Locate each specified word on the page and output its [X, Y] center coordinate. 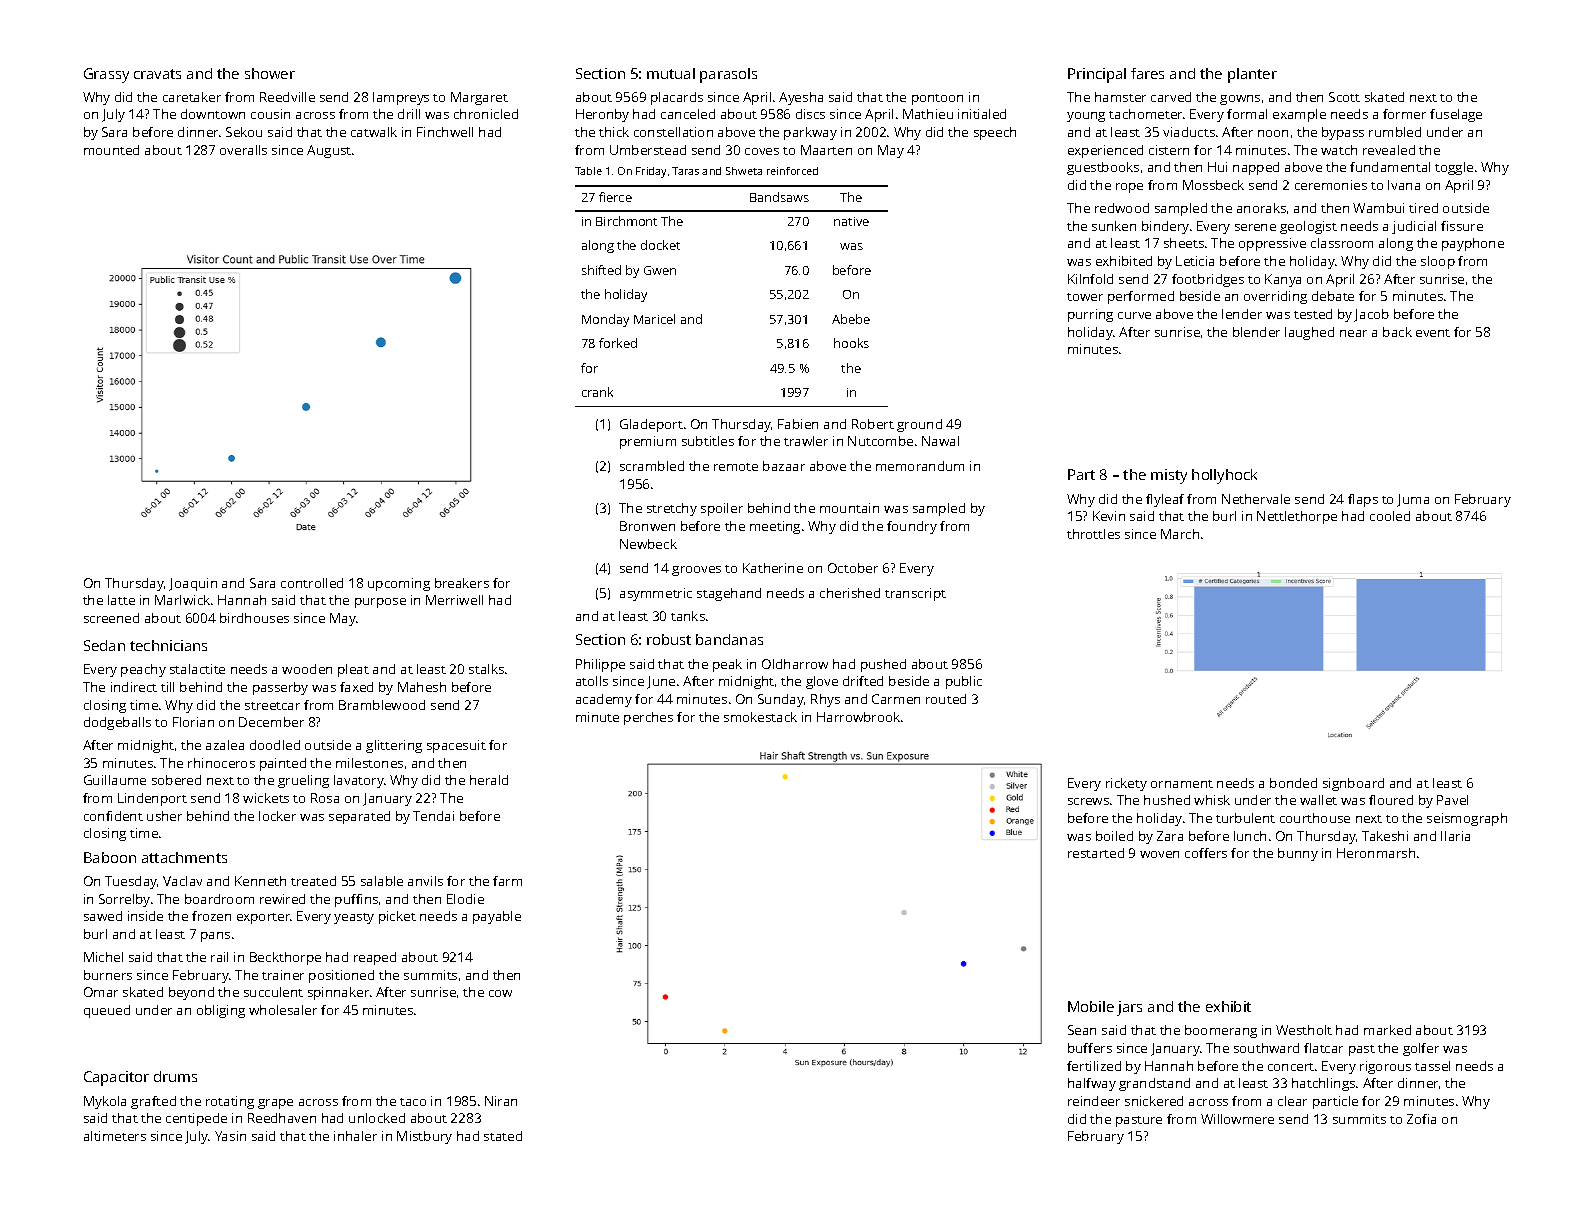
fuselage [1456, 115]
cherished [850, 593]
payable [497, 917]
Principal [1097, 75]
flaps [1363, 500]
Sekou [244, 132]
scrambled [652, 466]
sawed [103, 916]
